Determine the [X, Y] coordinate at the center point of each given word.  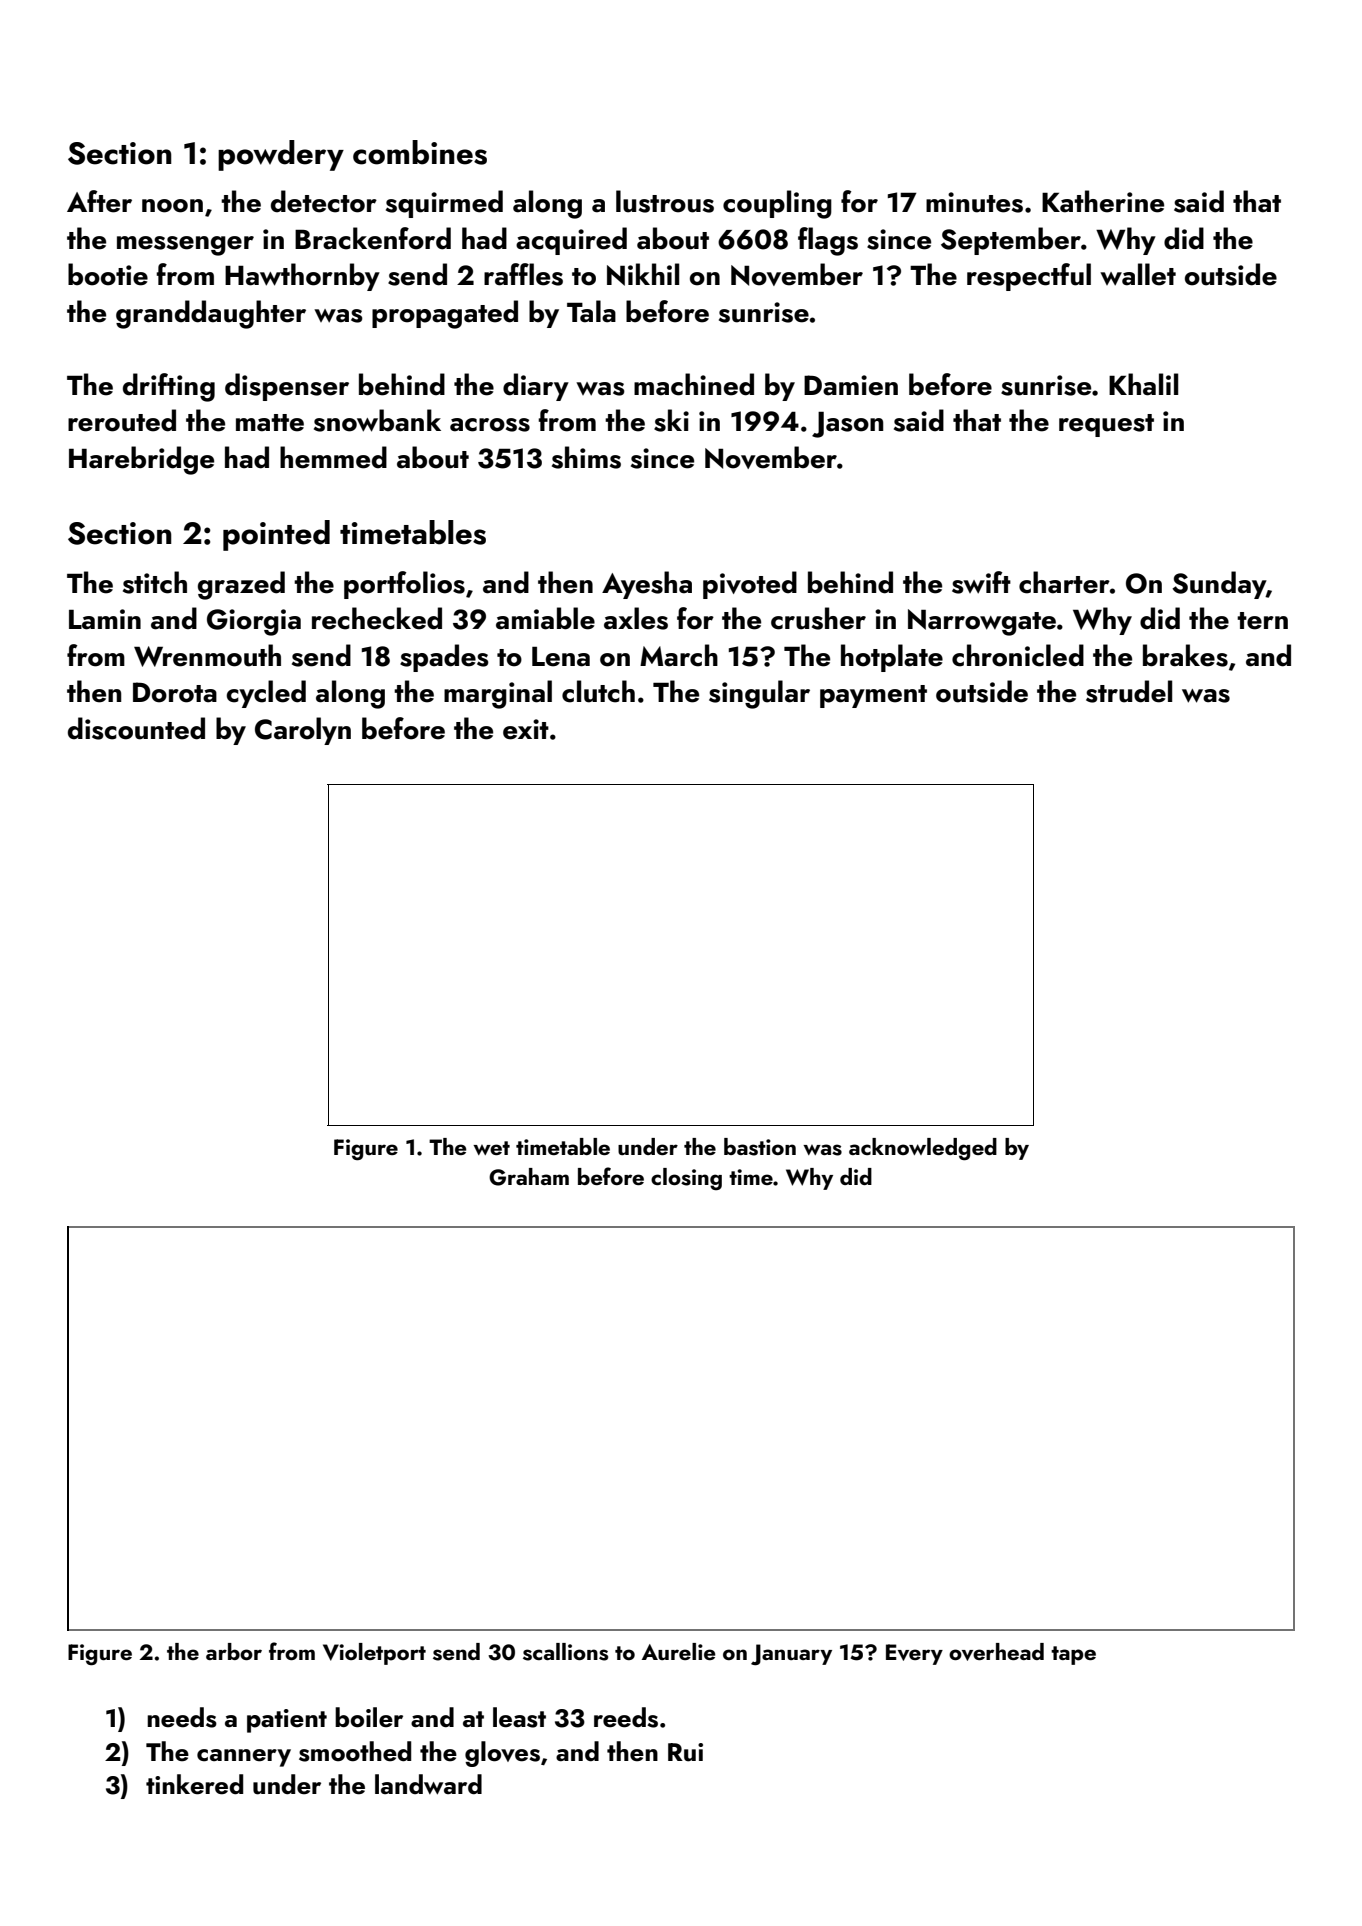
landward [428, 1784]
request [1106, 425]
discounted [136, 728]
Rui [685, 1752]
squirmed [444, 204]
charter [1064, 582]
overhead [996, 1652]
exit [526, 729]
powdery [281, 155]
